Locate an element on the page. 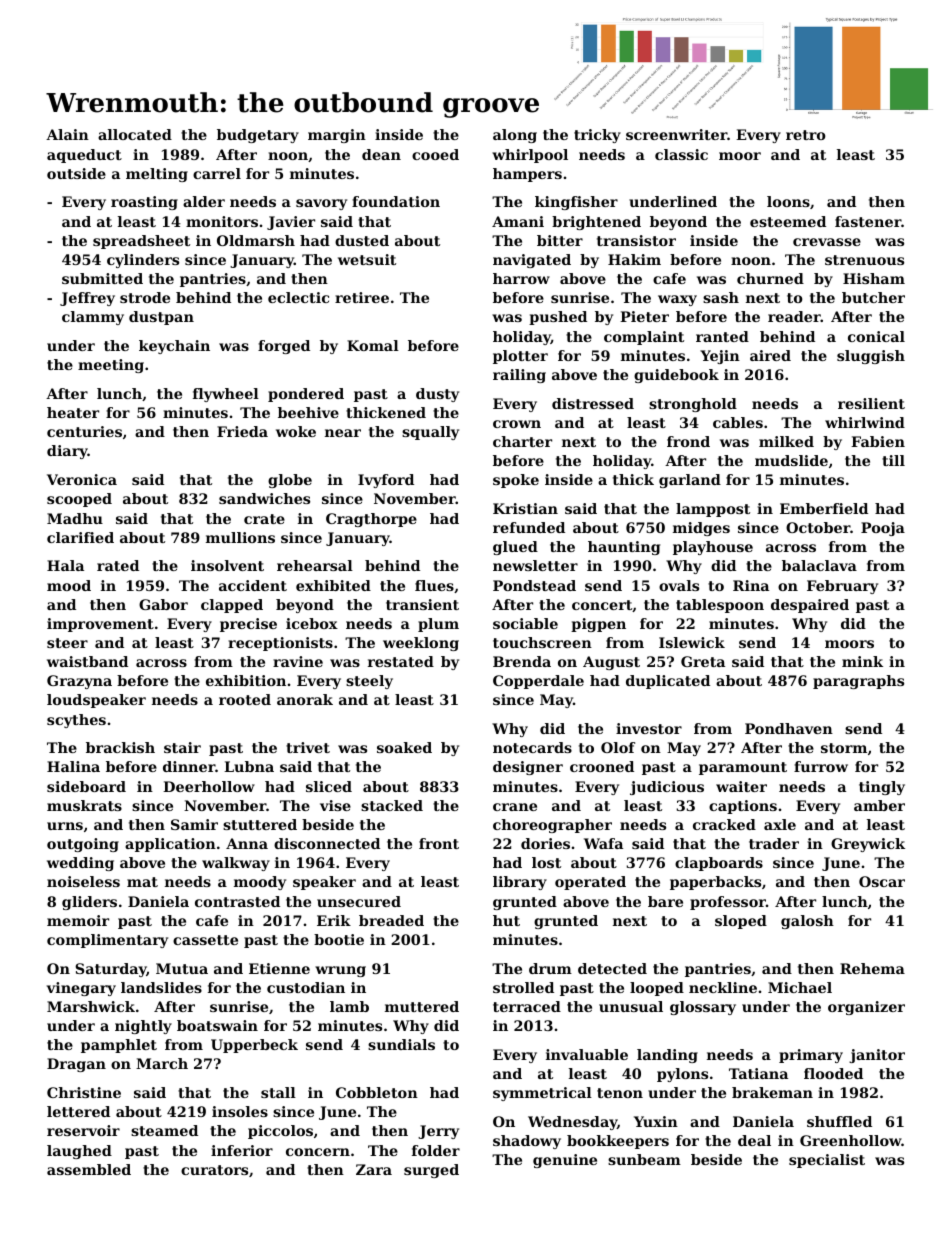  Hala is located at coordinates (65, 565).
